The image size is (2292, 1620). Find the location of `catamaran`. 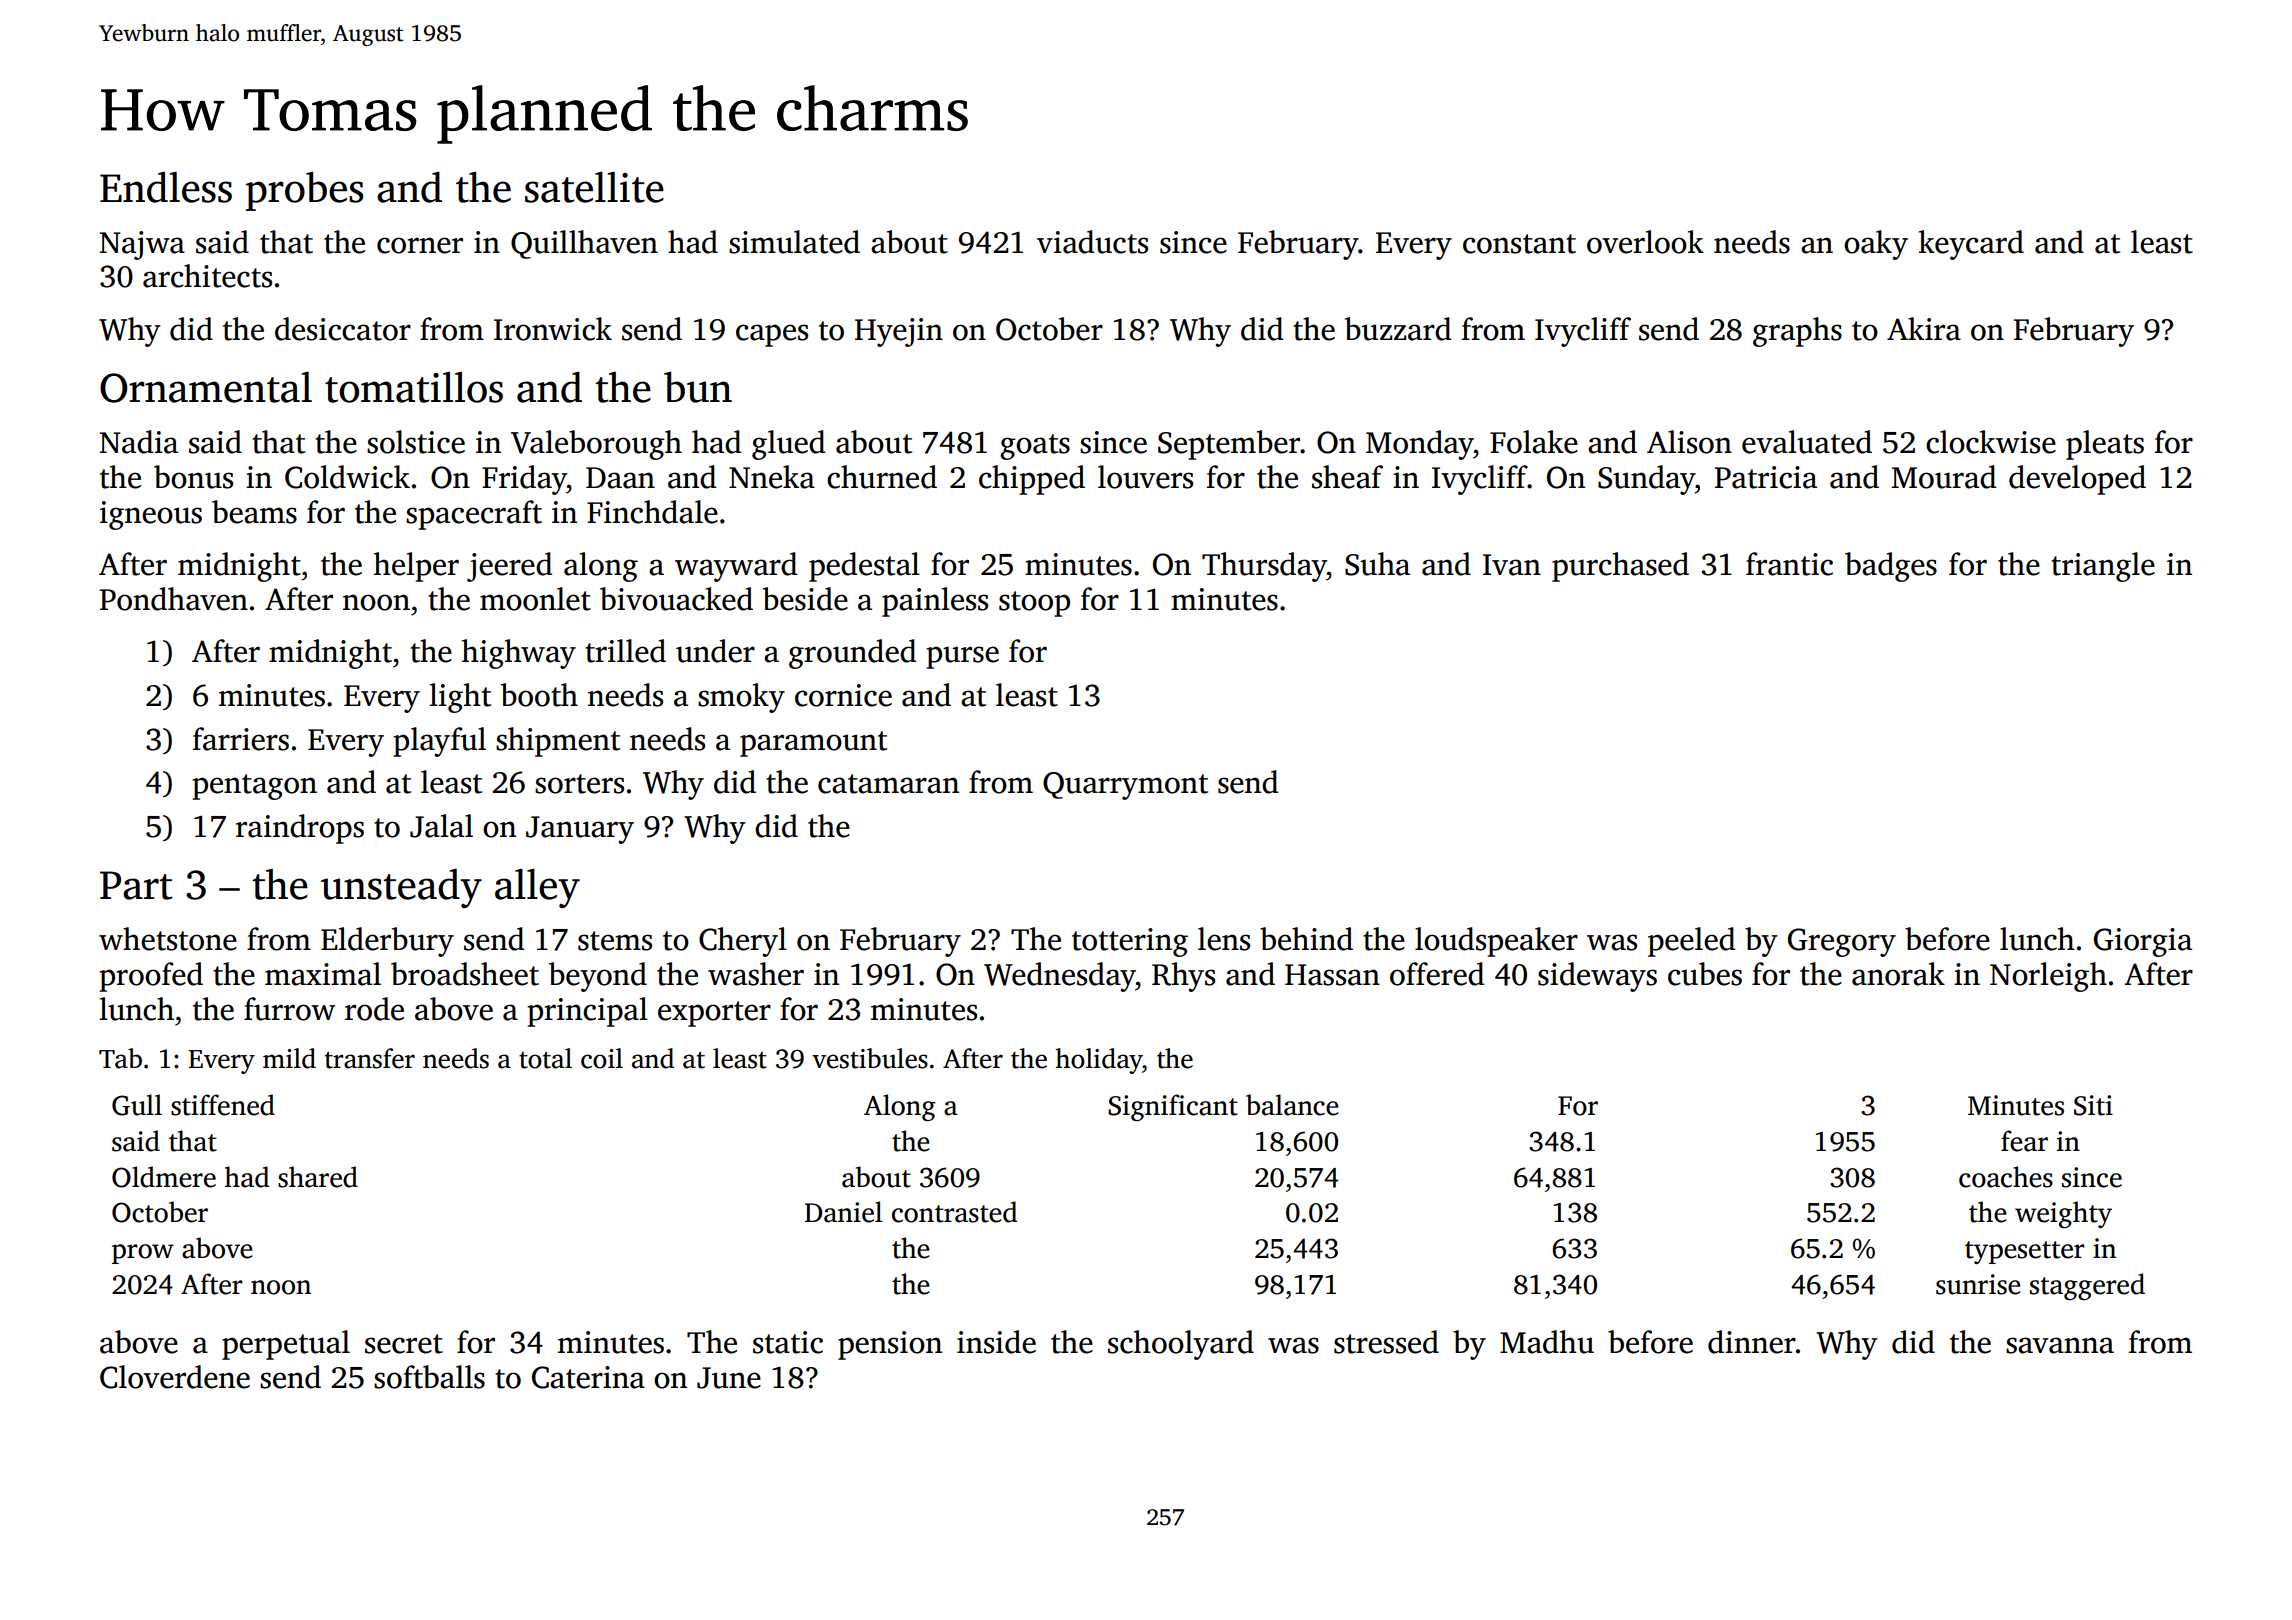

catamaran is located at coordinates (888, 784).
